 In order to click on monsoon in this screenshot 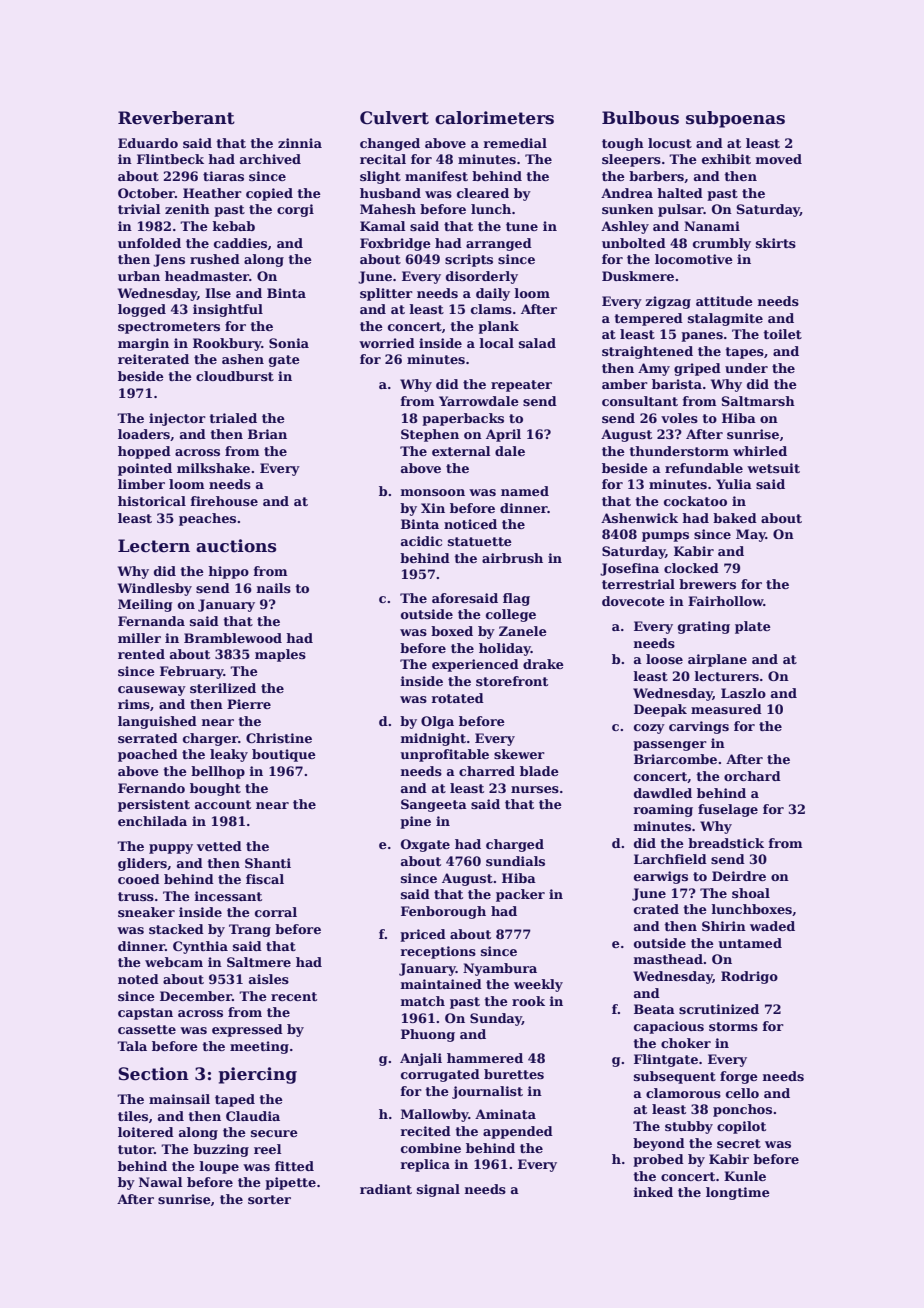, I will do `click(432, 492)`.
